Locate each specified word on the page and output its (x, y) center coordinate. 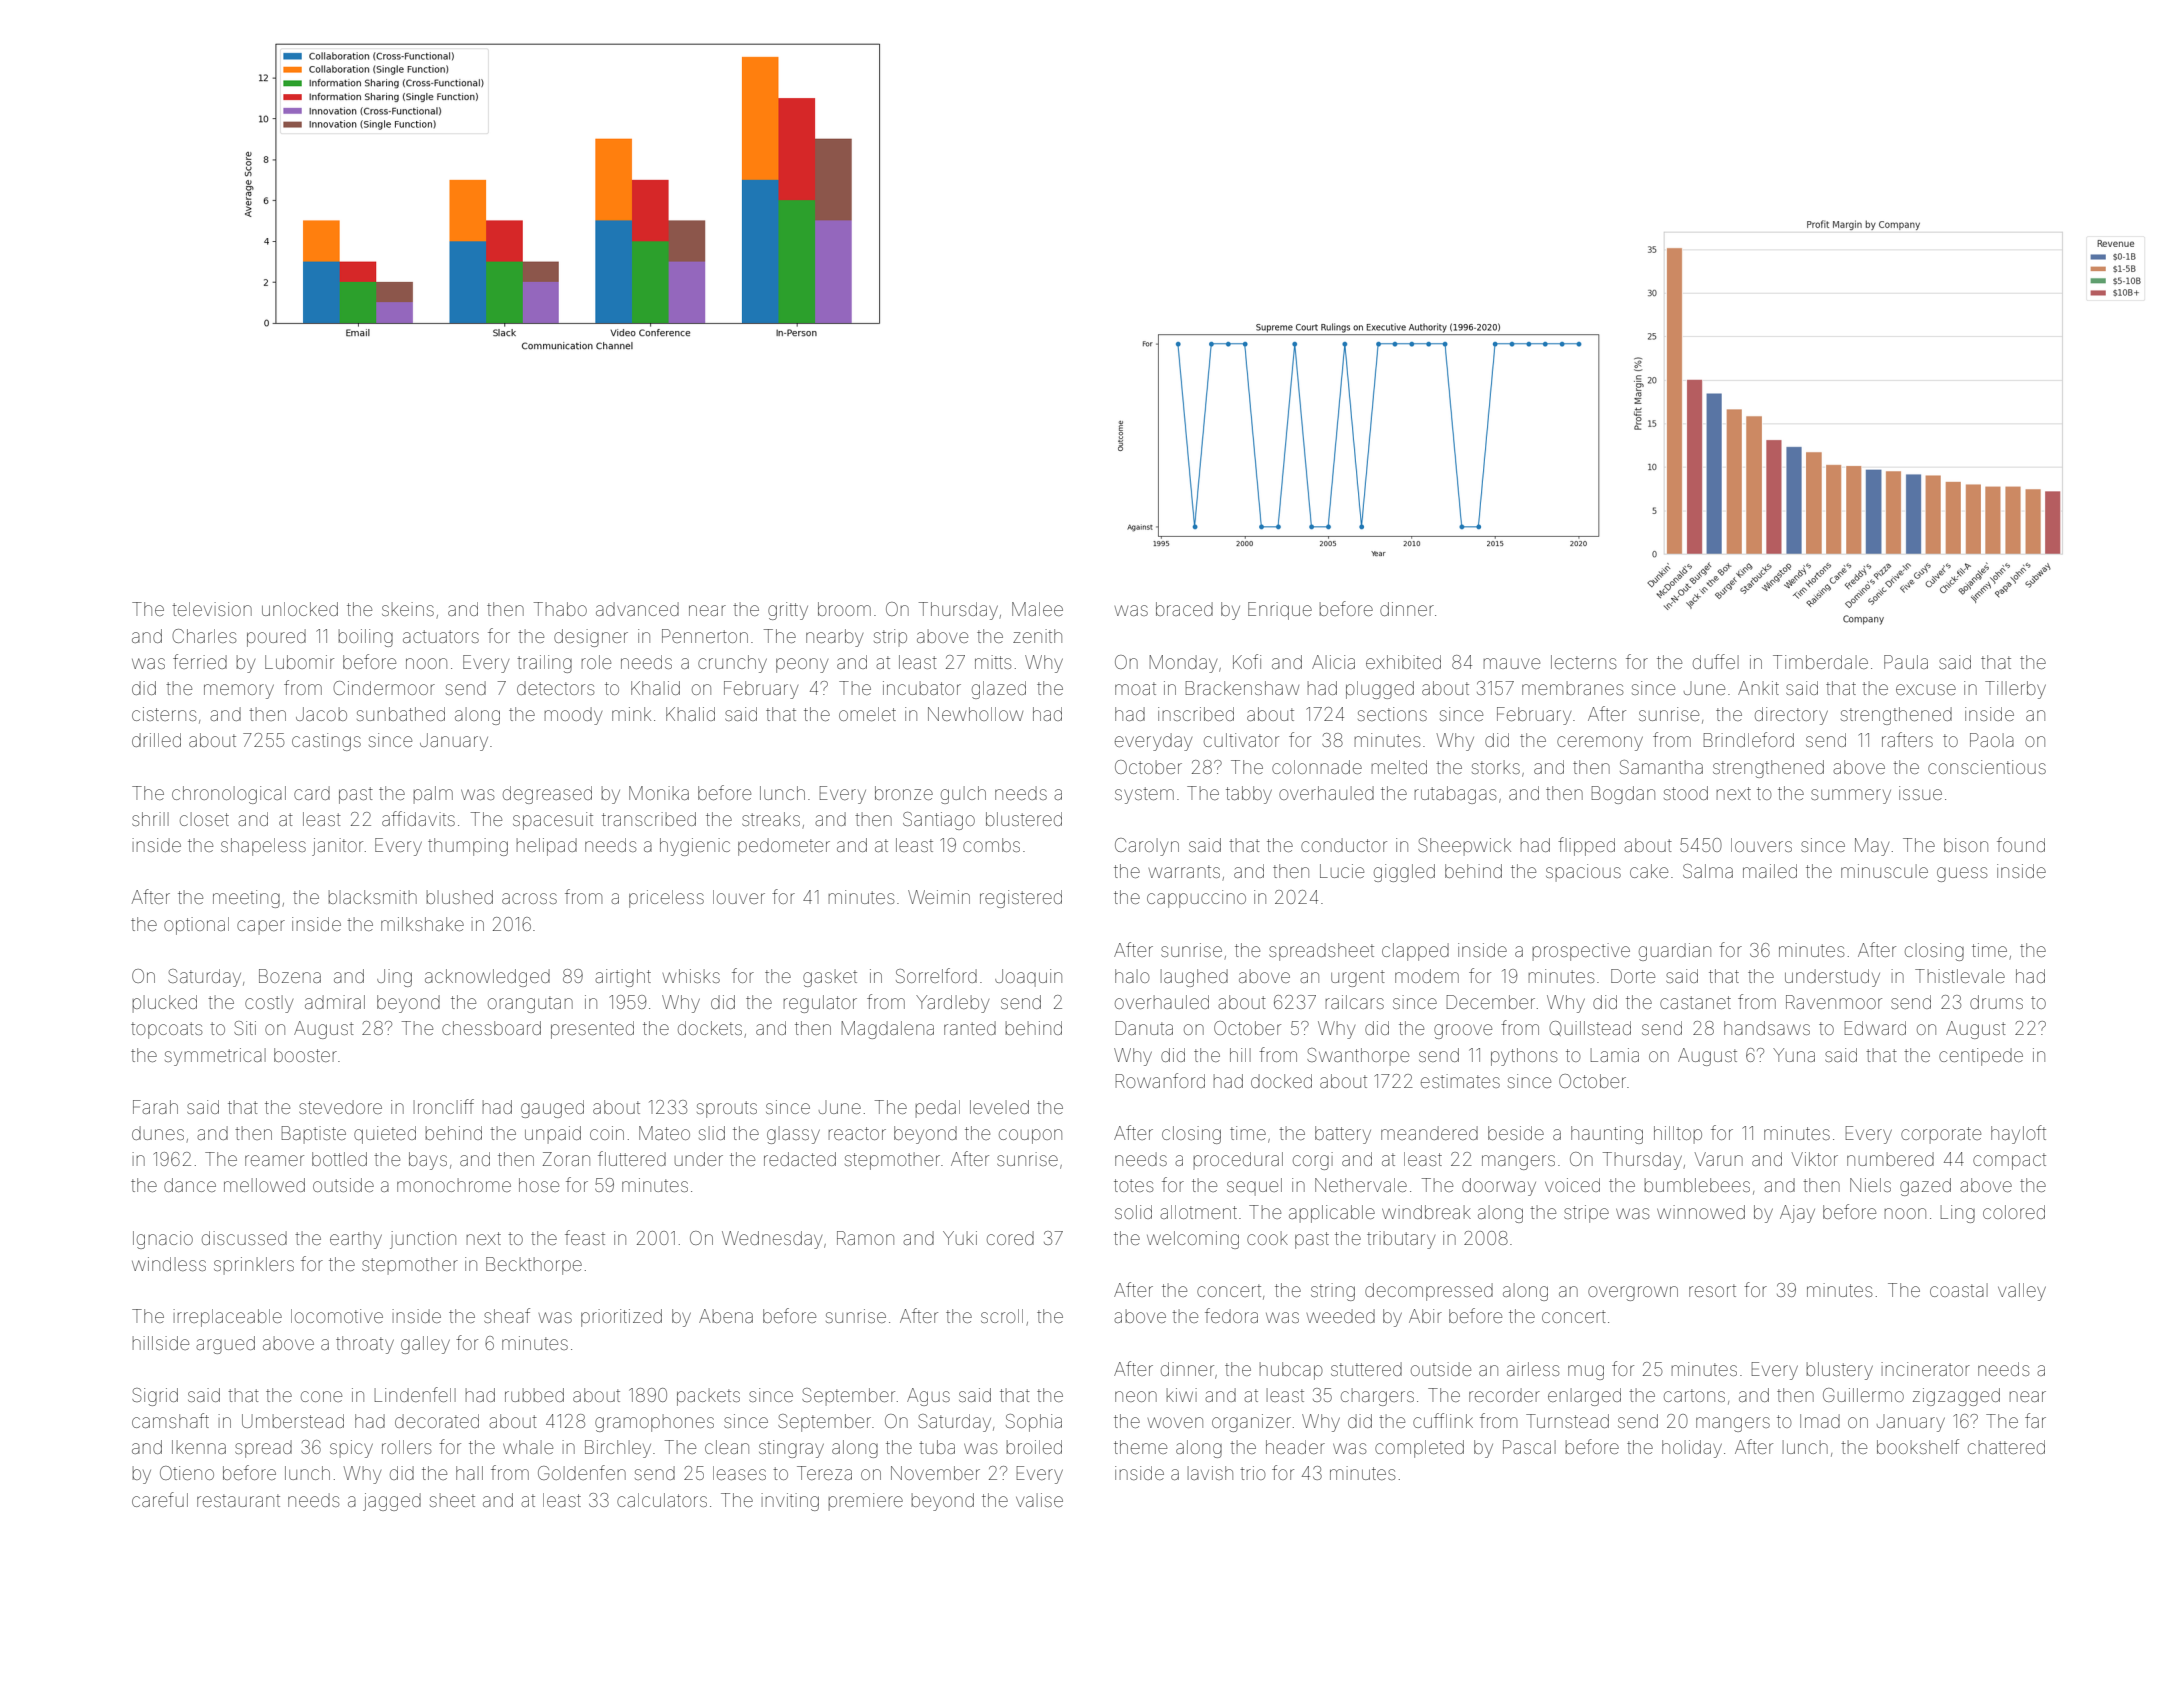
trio (1252, 1473)
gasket (830, 978)
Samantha (1661, 767)
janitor (337, 847)
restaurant (238, 1500)
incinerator (1925, 1369)
